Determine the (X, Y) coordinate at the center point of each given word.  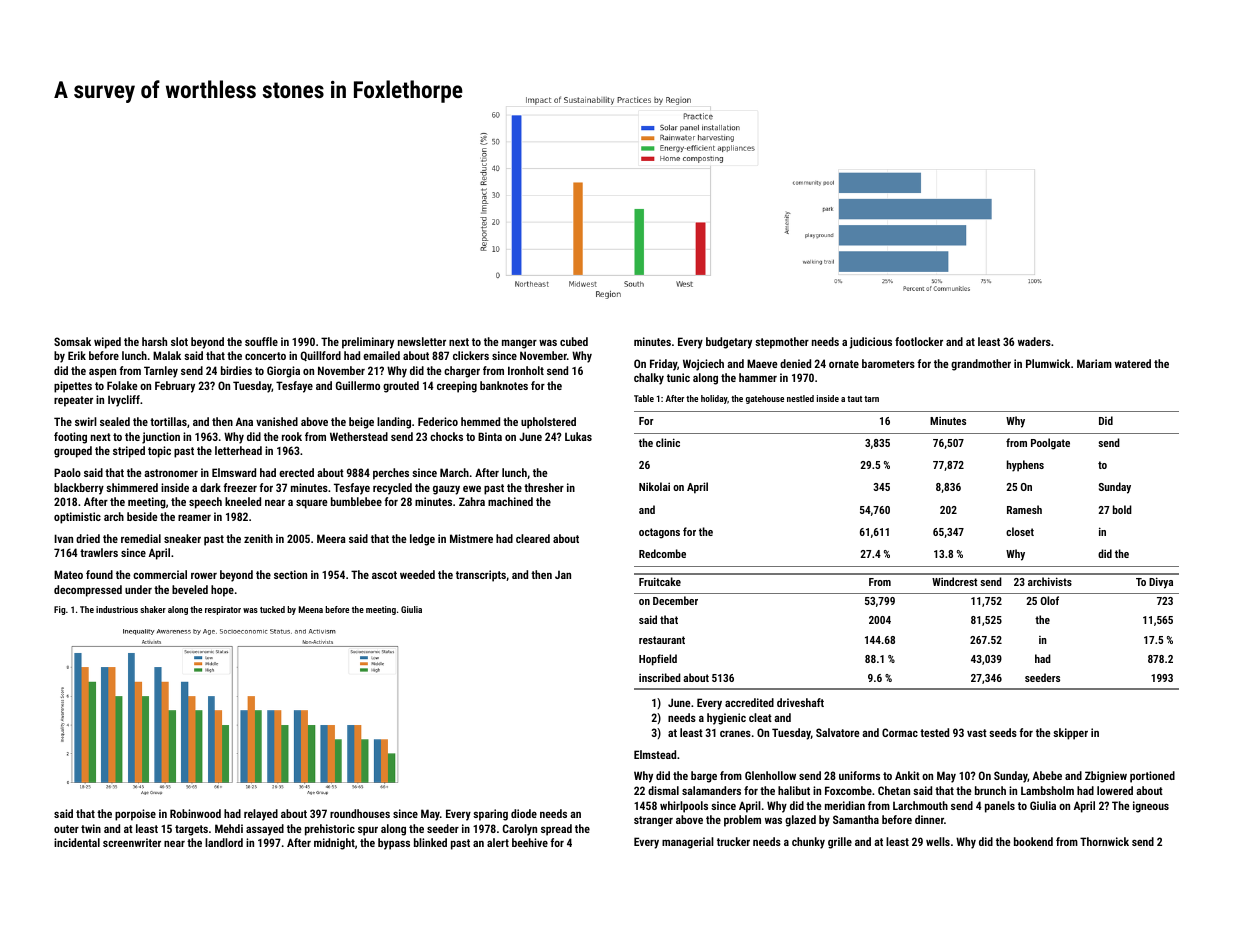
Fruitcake (660, 581)
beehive (530, 842)
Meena (311, 609)
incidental (77, 842)
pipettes (73, 387)
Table (644, 398)
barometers (888, 363)
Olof (1050, 600)
